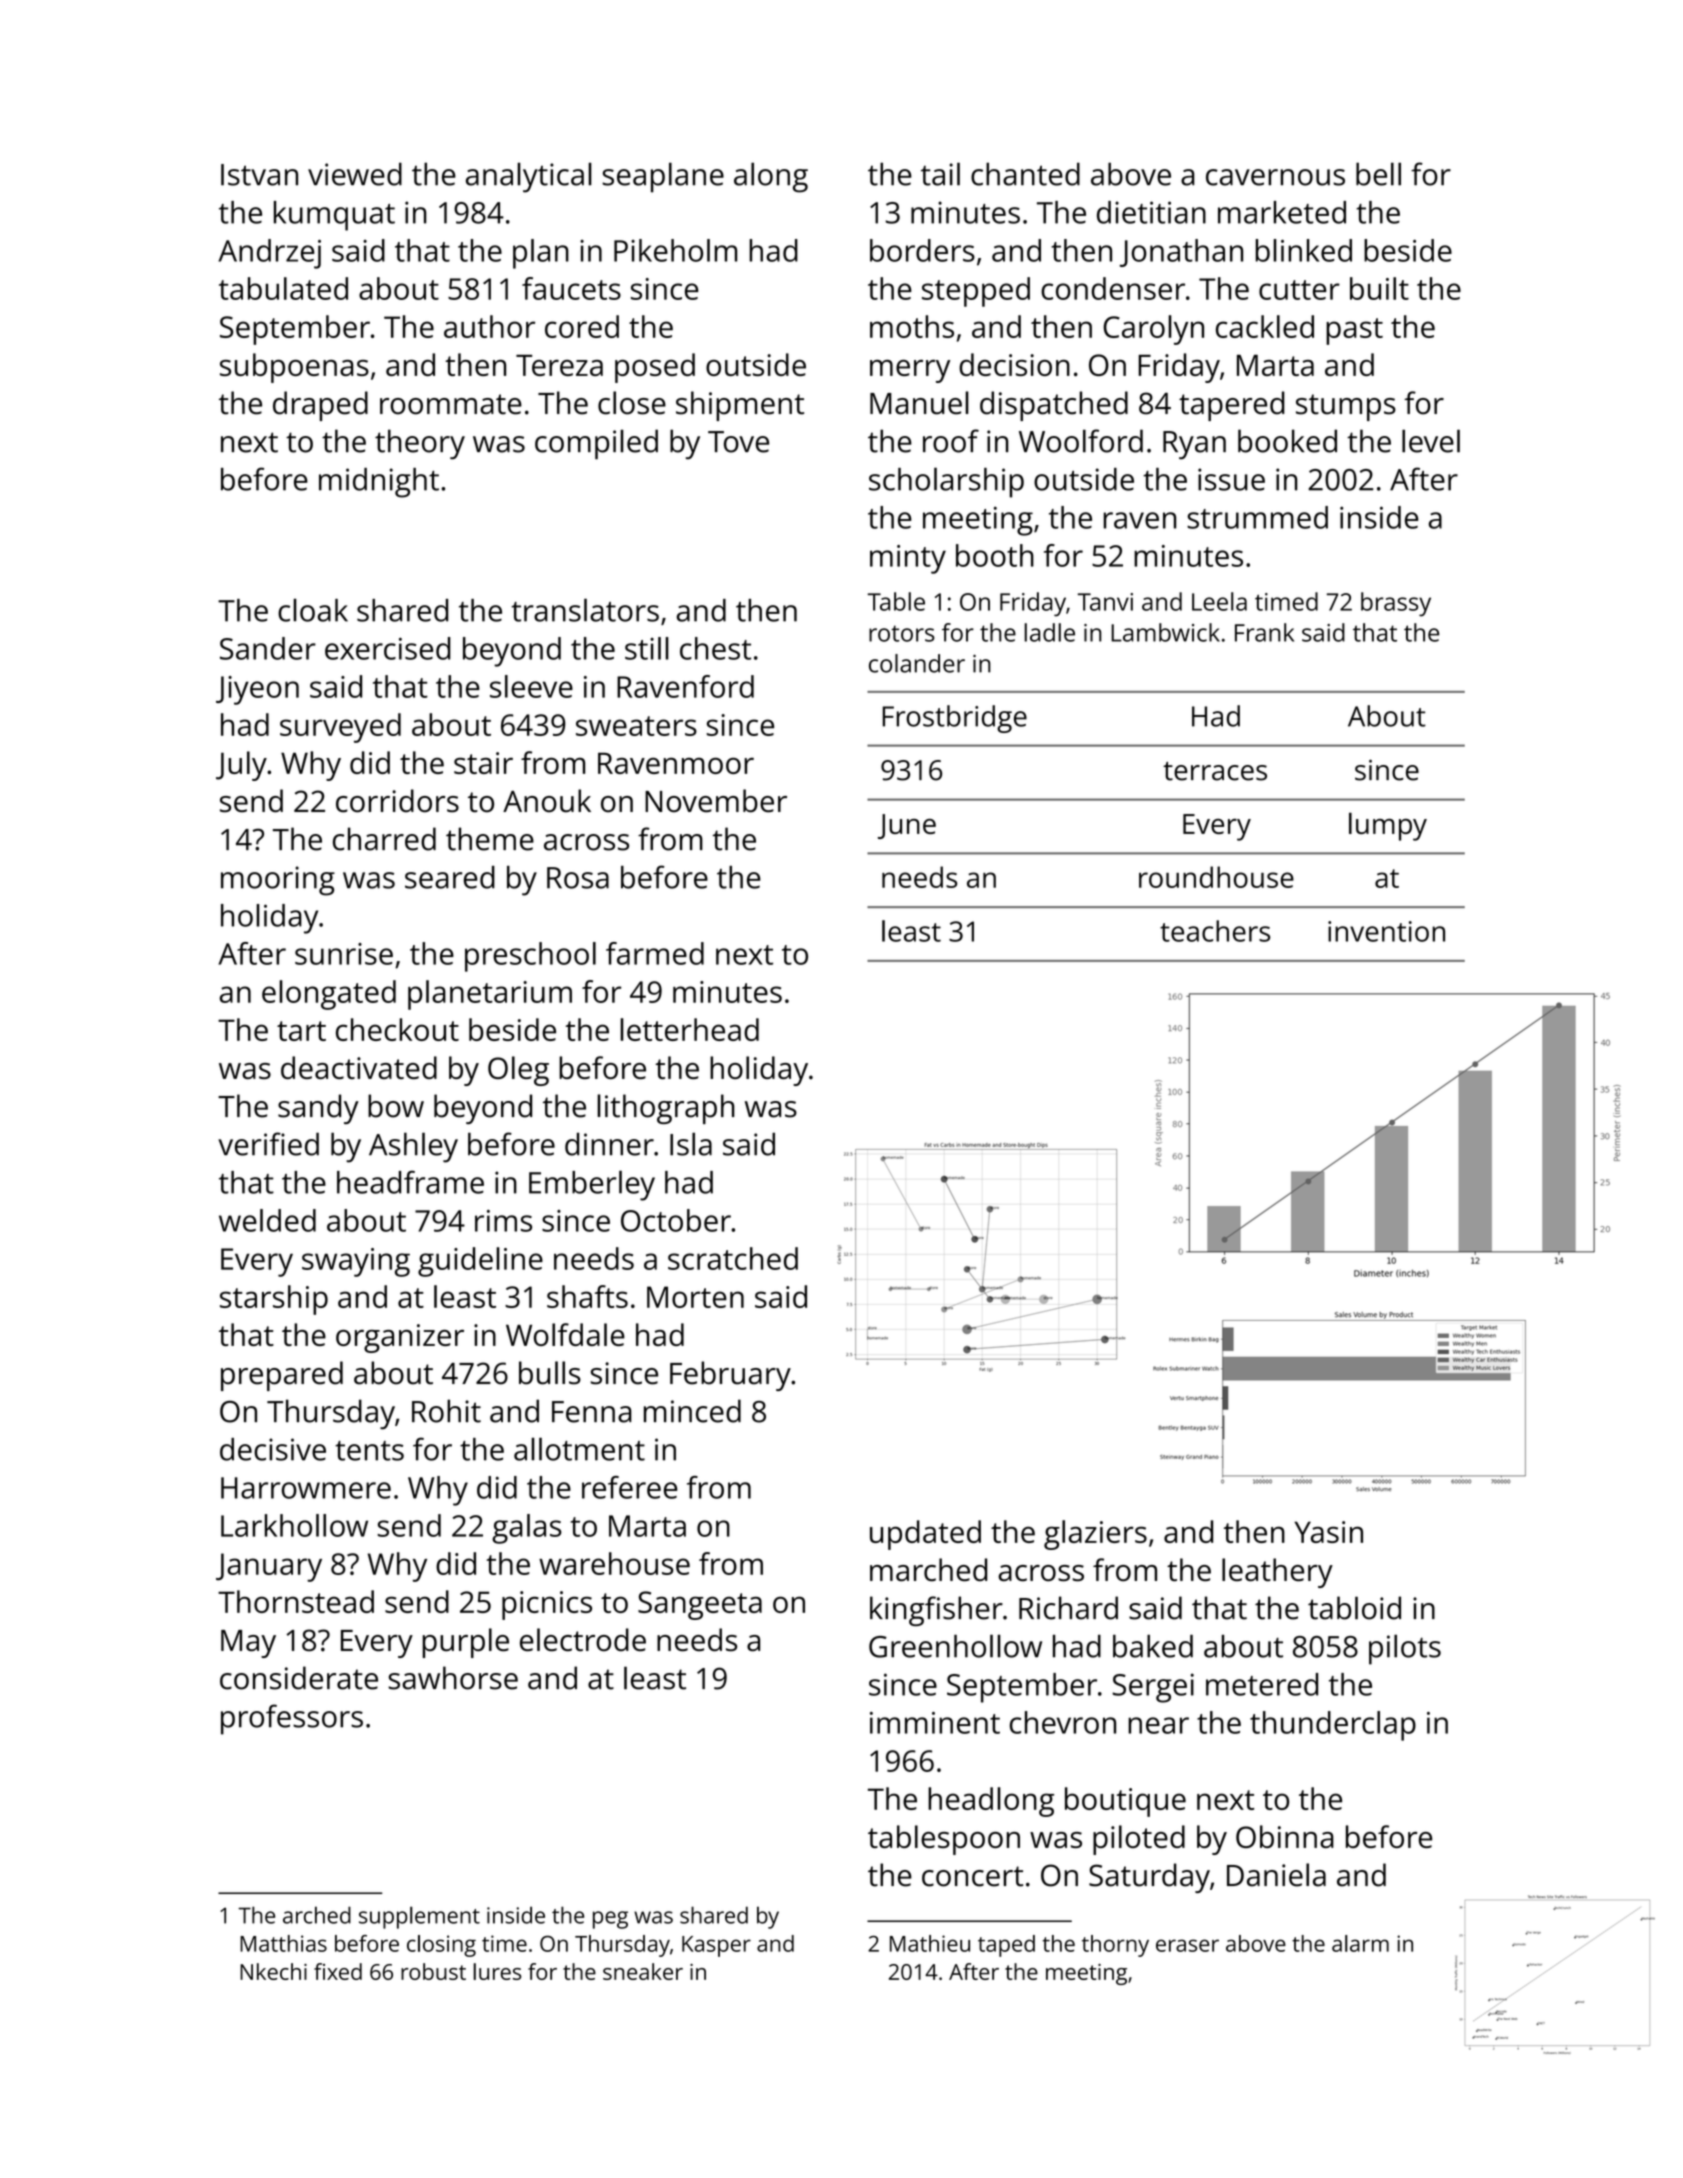 Image resolution: width=1683 pixels, height=2178 pixels. Describe the element at coordinates (596, 444) in the image. I see `compiled` at that location.
